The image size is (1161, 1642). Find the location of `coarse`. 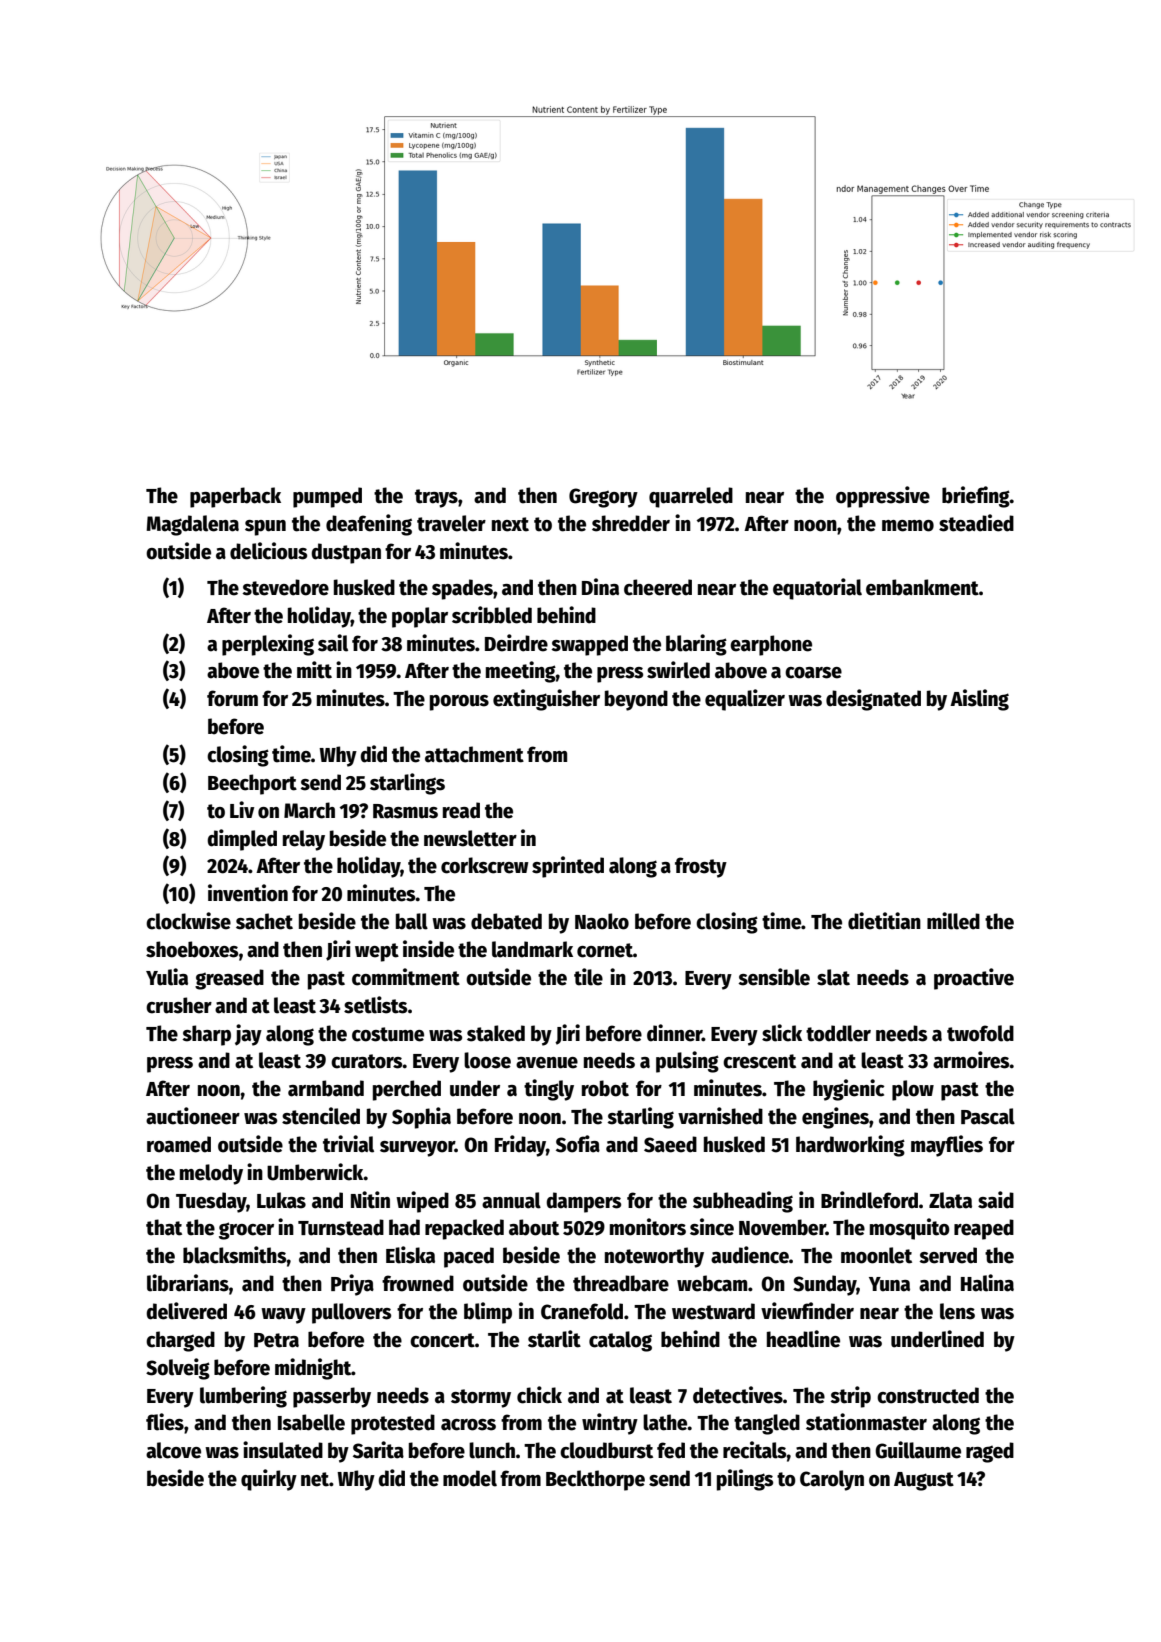

coarse is located at coordinates (813, 673).
